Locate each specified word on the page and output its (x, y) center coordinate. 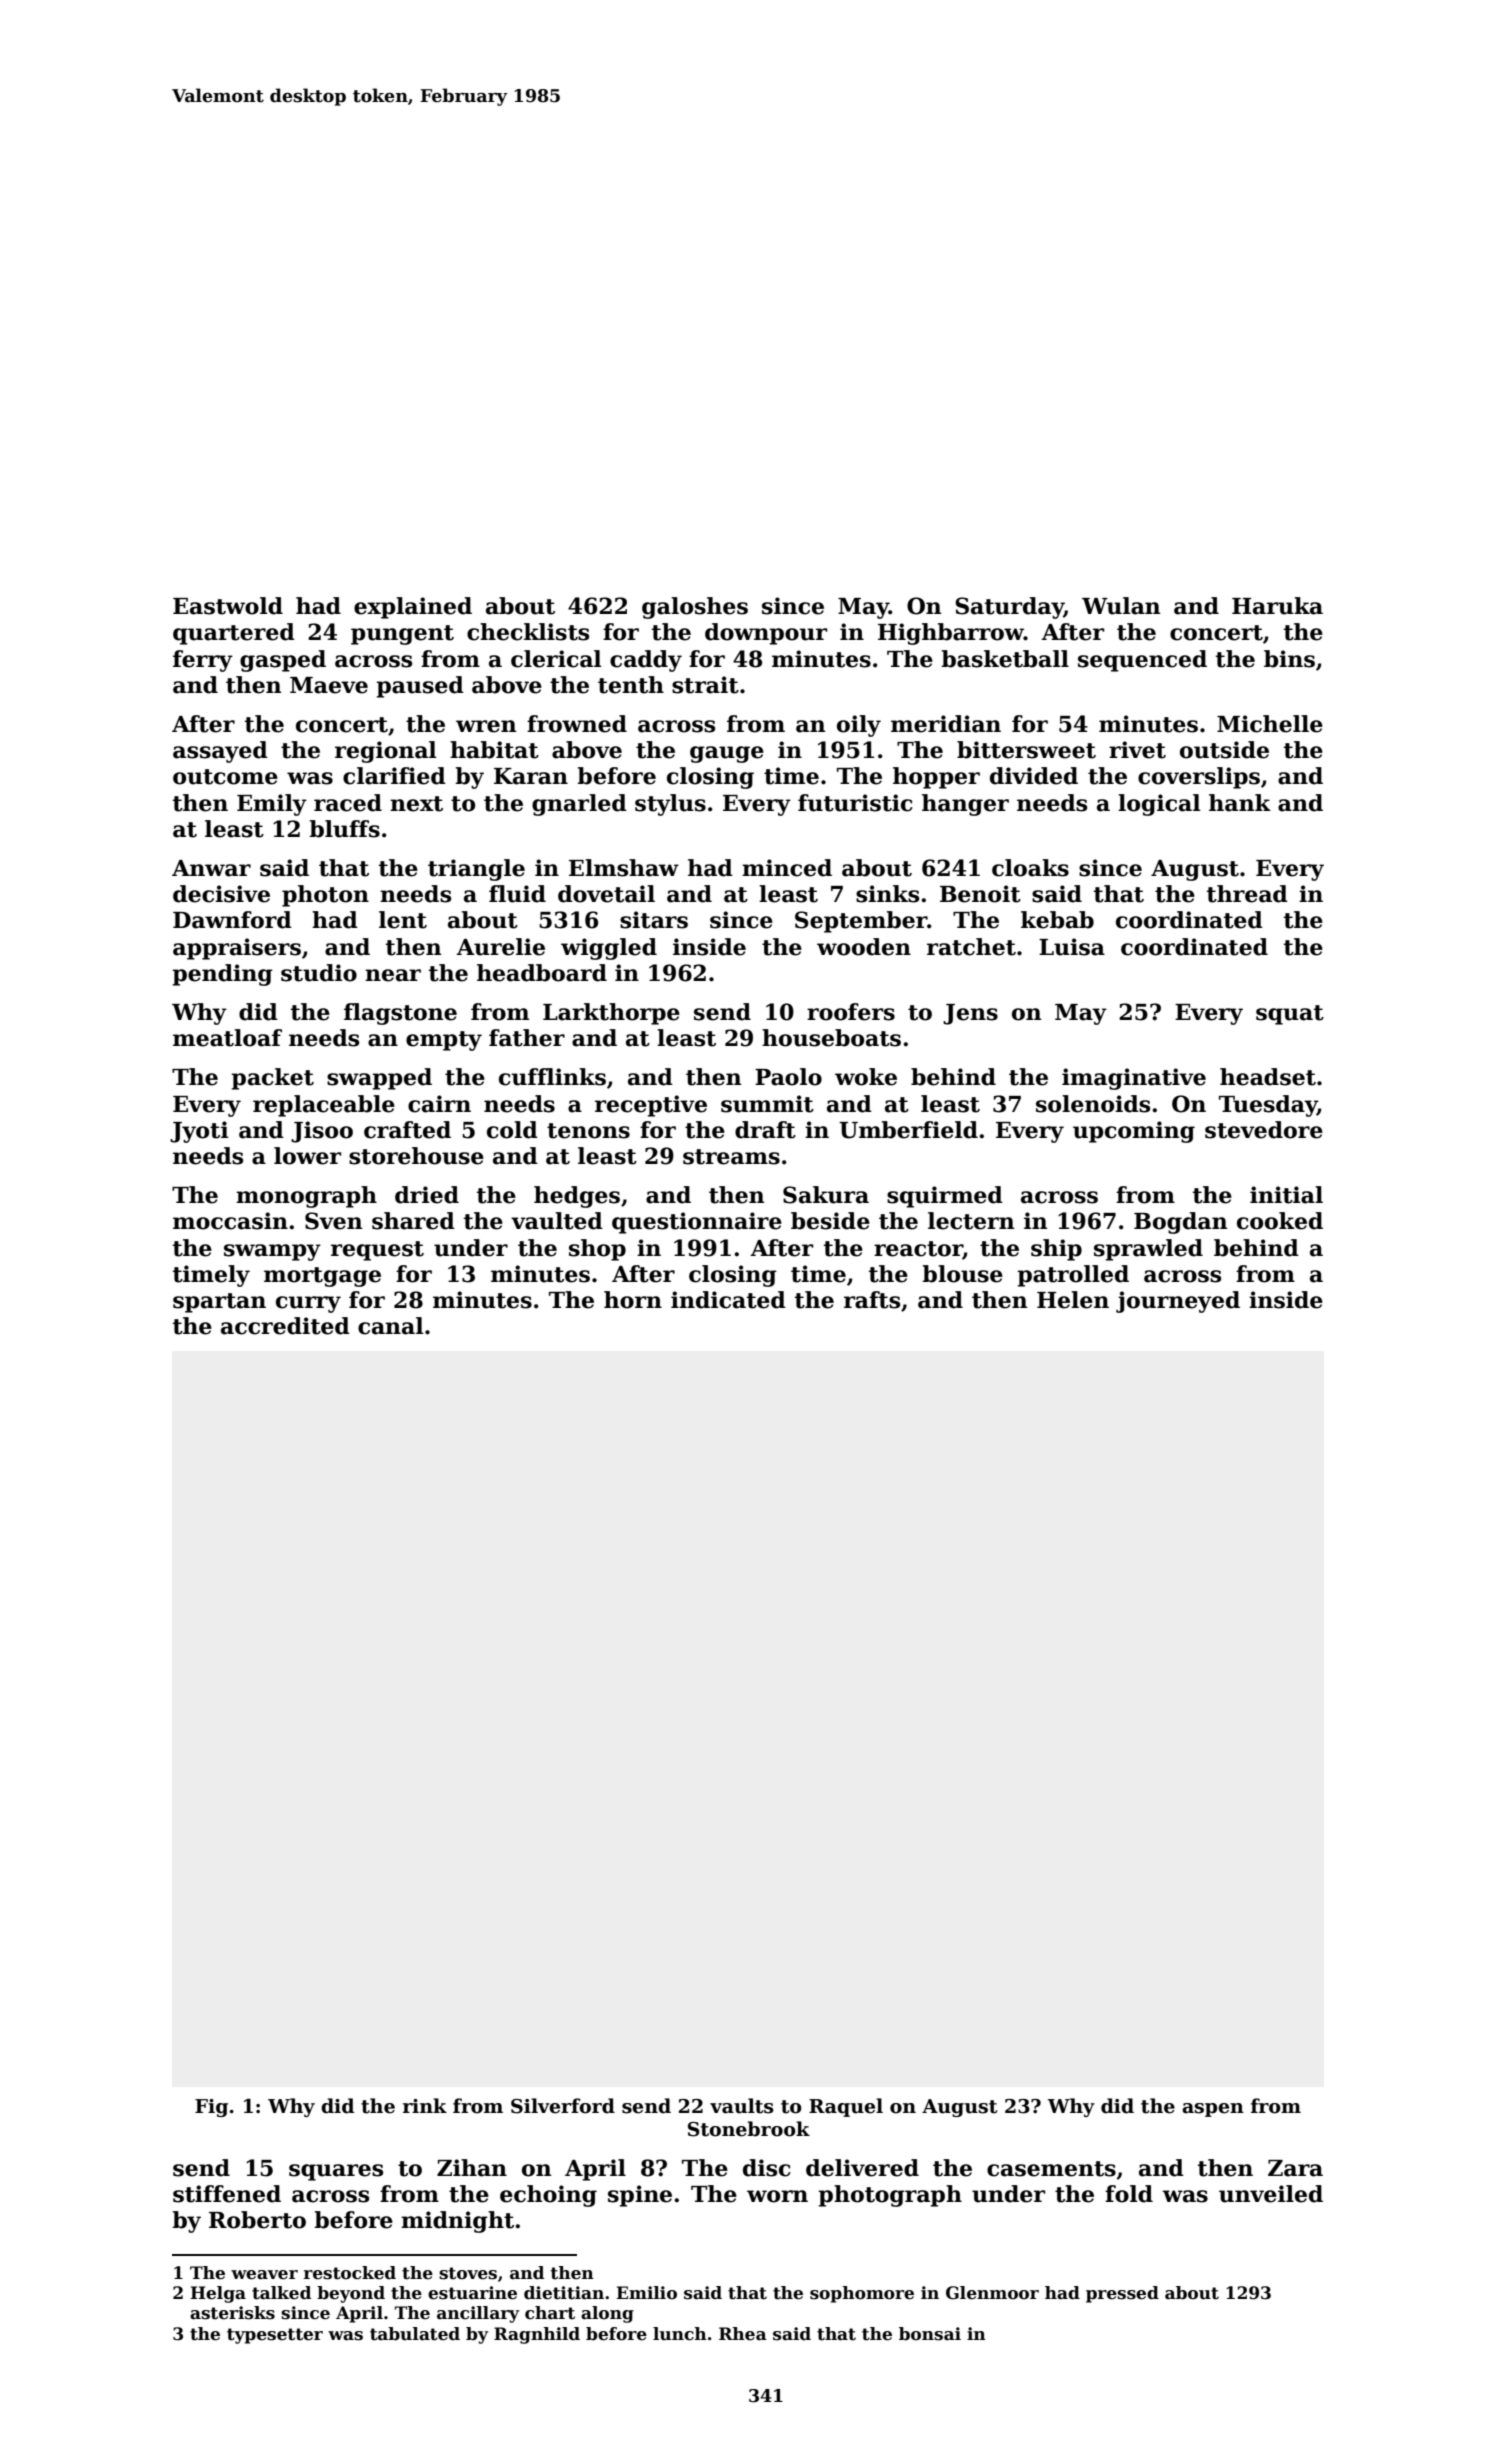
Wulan (1121, 606)
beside (830, 1221)
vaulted (557, 1221)
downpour (766, 634)
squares (336, 2172)
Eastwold (228, 606)
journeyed (1178, 1302)
